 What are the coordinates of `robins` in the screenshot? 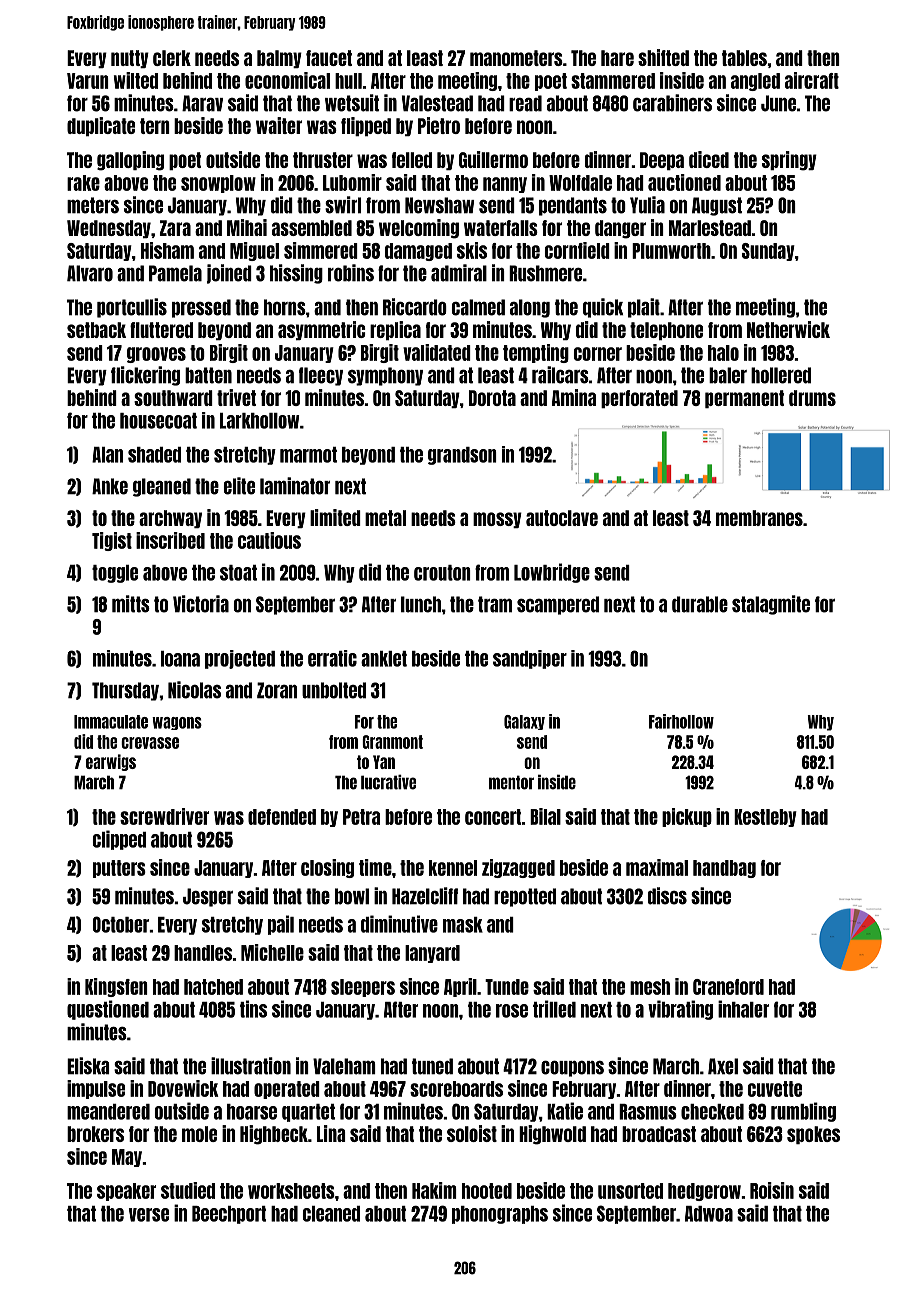 It's located at (351, 273).
